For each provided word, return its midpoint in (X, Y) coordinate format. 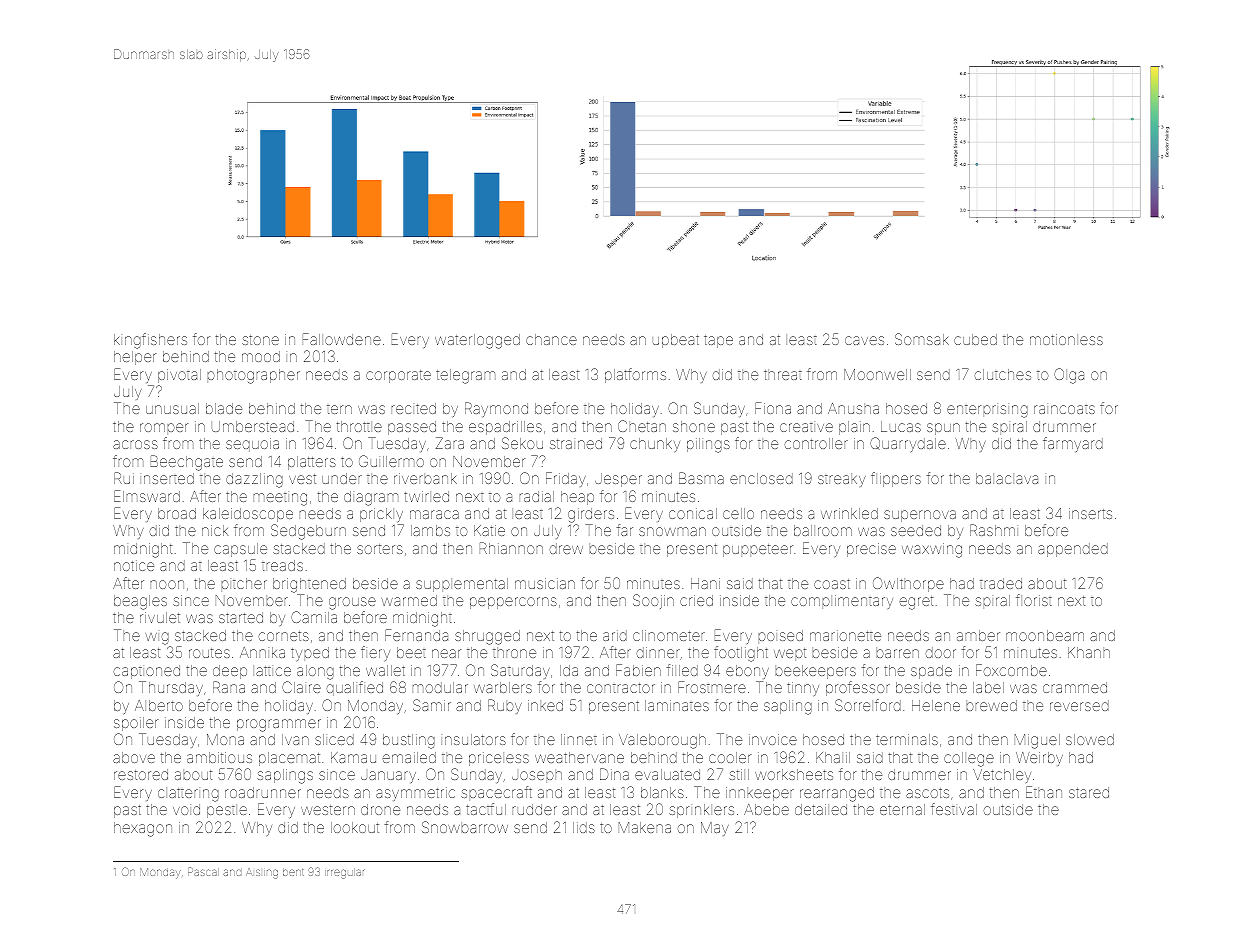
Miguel (1037, 741)
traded (1001, 583)
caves (864, 340)
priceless (499, 759)
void (186, 809)
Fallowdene (342, 339)
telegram (465, 376)
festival (954, 809)
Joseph (537, 776)
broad (177, 513)
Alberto (159, 705)
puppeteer (758, 550)
